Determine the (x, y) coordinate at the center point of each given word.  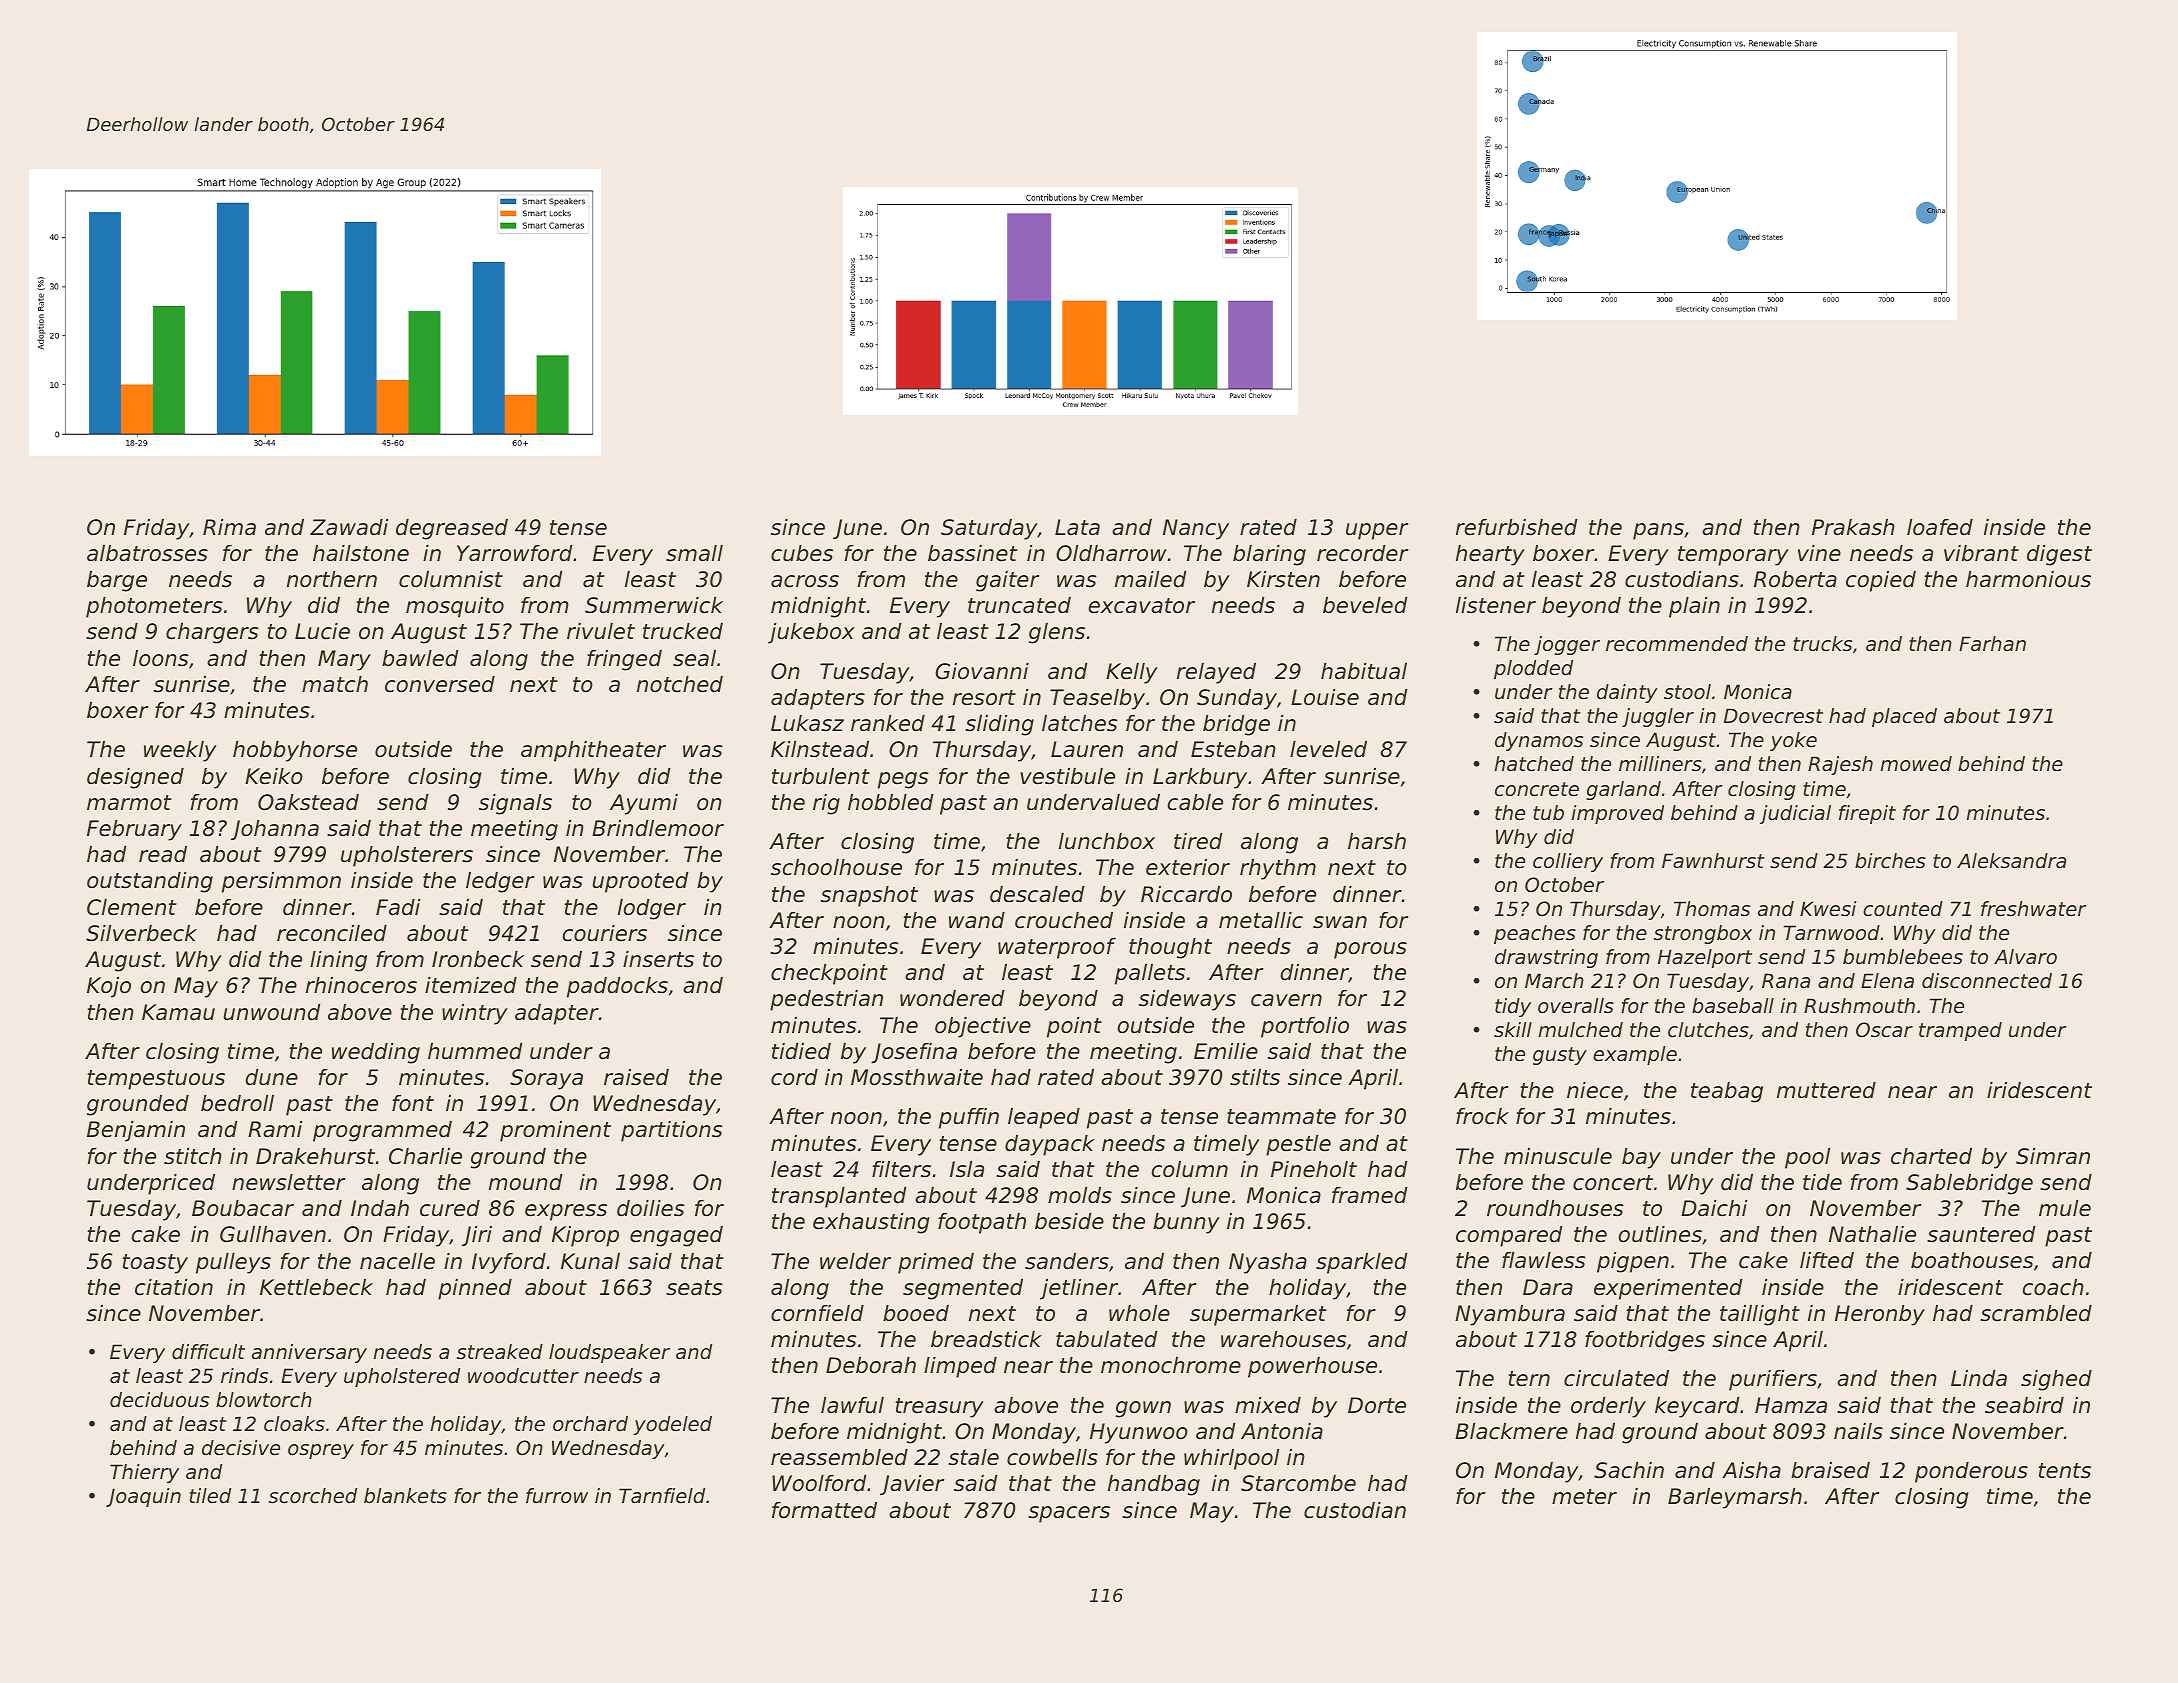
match (335, 684)
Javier (912, 1485)
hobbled (890, 802)
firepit (1867, 814)
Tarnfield (662, 1496)
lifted (1827, 1260)
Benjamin (136, 1131)
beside (1069, 1221)
